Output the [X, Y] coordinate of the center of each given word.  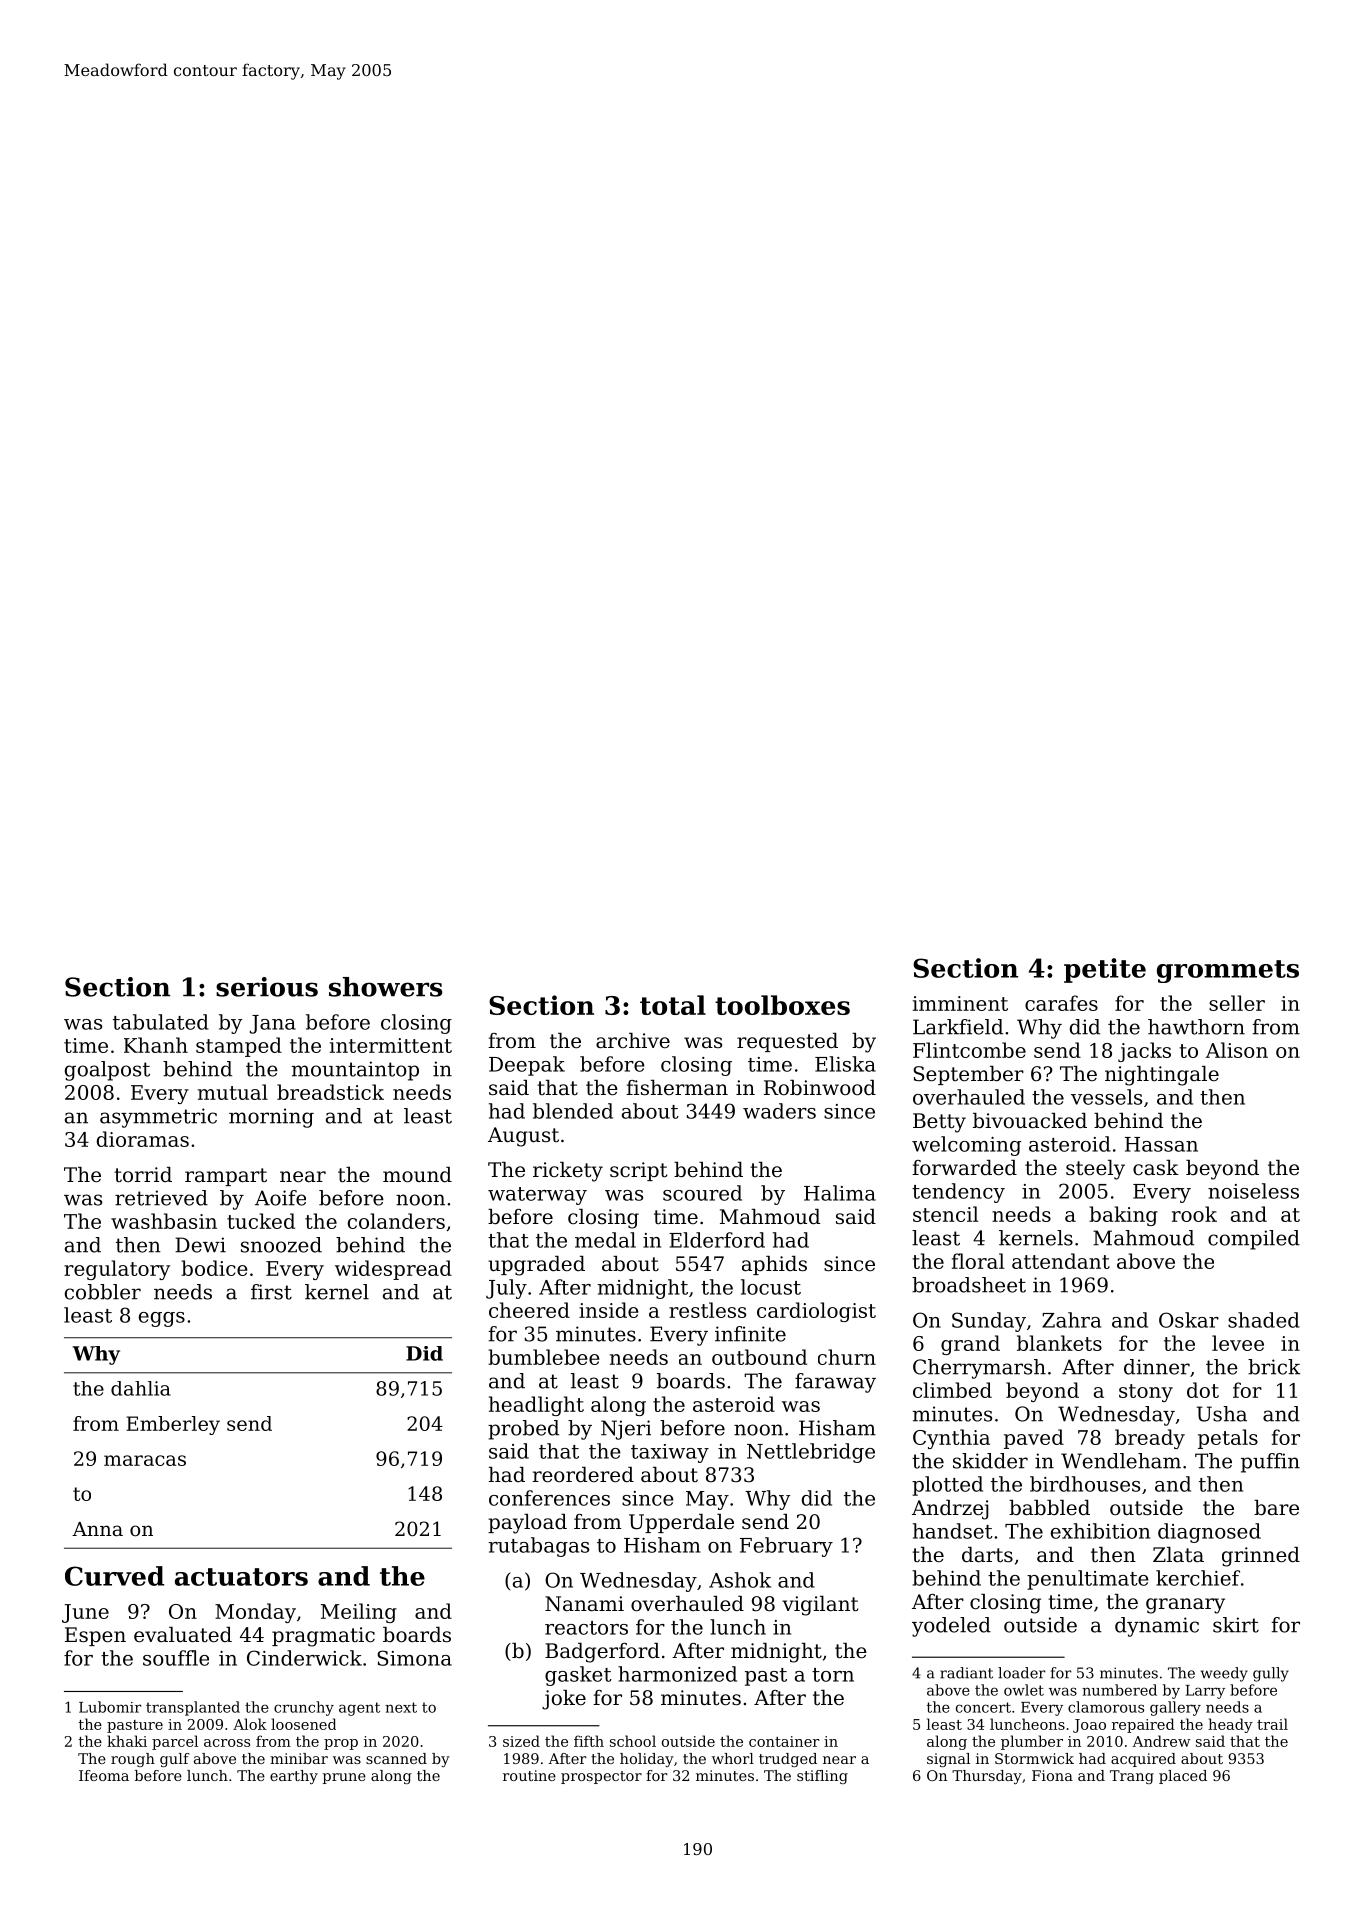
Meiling [359, 1613]
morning [271, 1118]
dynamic [1157, 1627]
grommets [1228, 971]
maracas [145, 1460]
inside [608, 1310]
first [271, 1292]
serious [267, 987]
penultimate [1088, 1580]
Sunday [989, 1322]
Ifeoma [104, 1775]
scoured [702, 1193]
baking [1123, 1216]
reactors [586, 1628]
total [673, 1005]
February [786, 1547]
